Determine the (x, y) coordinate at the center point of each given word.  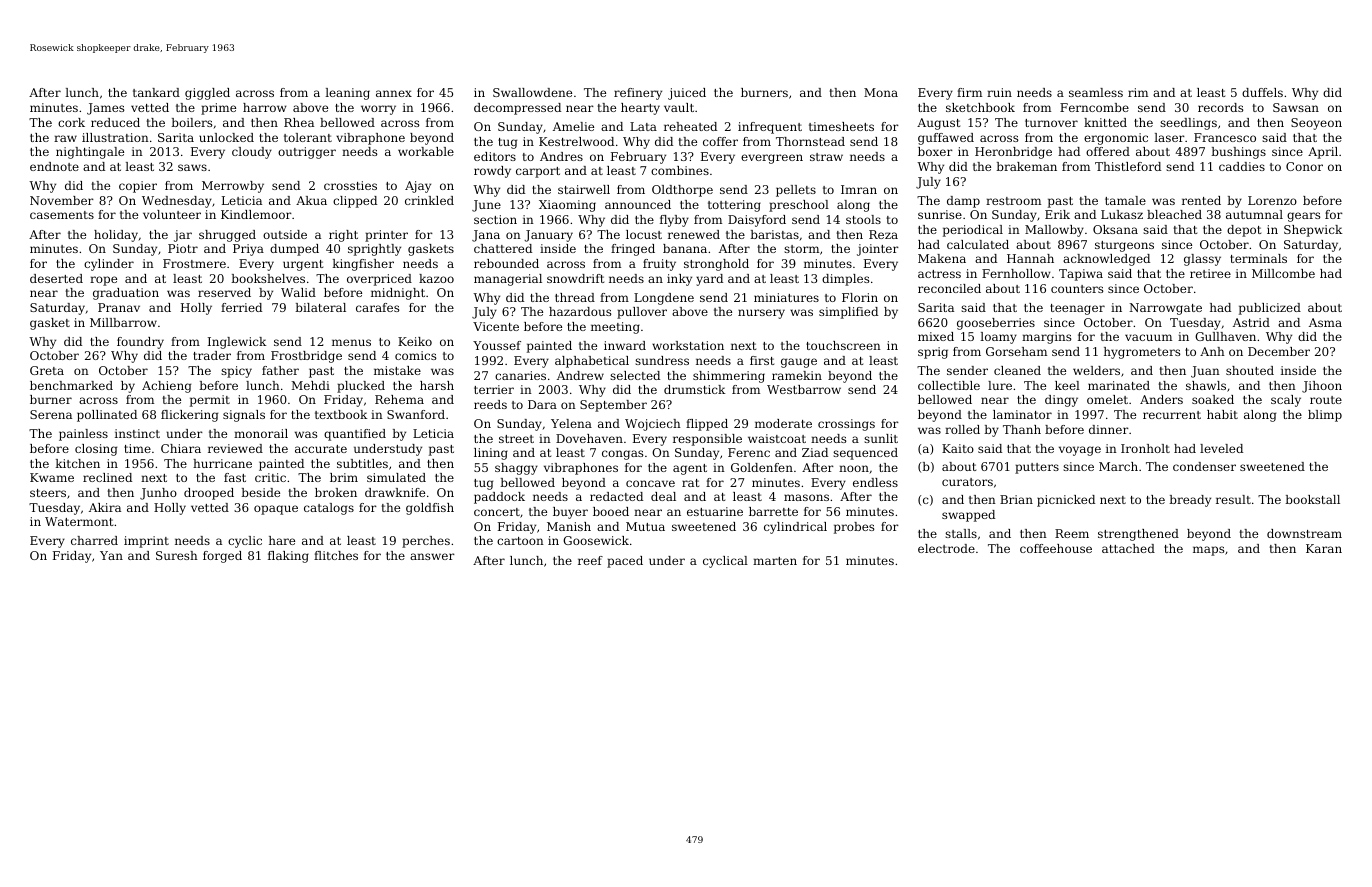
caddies (1242, 166)
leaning (347, 94)
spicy (236, 372)
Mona (881, 92)
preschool (799, 206)
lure (1000, 385)
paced (625, 562)
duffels (1262, 92)
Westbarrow (804, 389)
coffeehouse (1056, 548)
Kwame (52, 477)
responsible (707, 440)
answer (432, 556)
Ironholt (1145, 448)
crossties (350, 185)
